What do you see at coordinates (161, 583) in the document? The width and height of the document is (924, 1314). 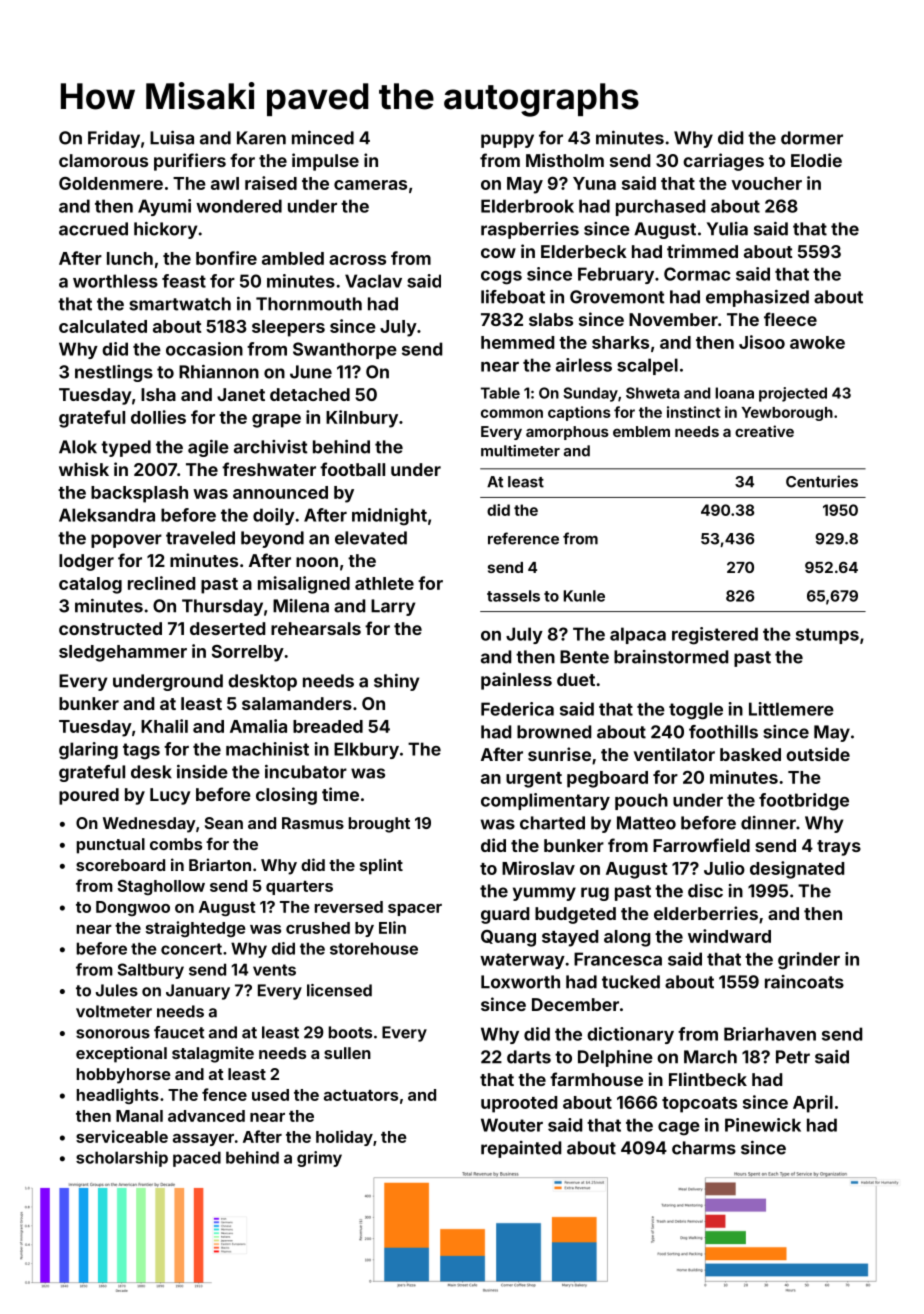 I see `reclined` at bounding box center [161, 583].
